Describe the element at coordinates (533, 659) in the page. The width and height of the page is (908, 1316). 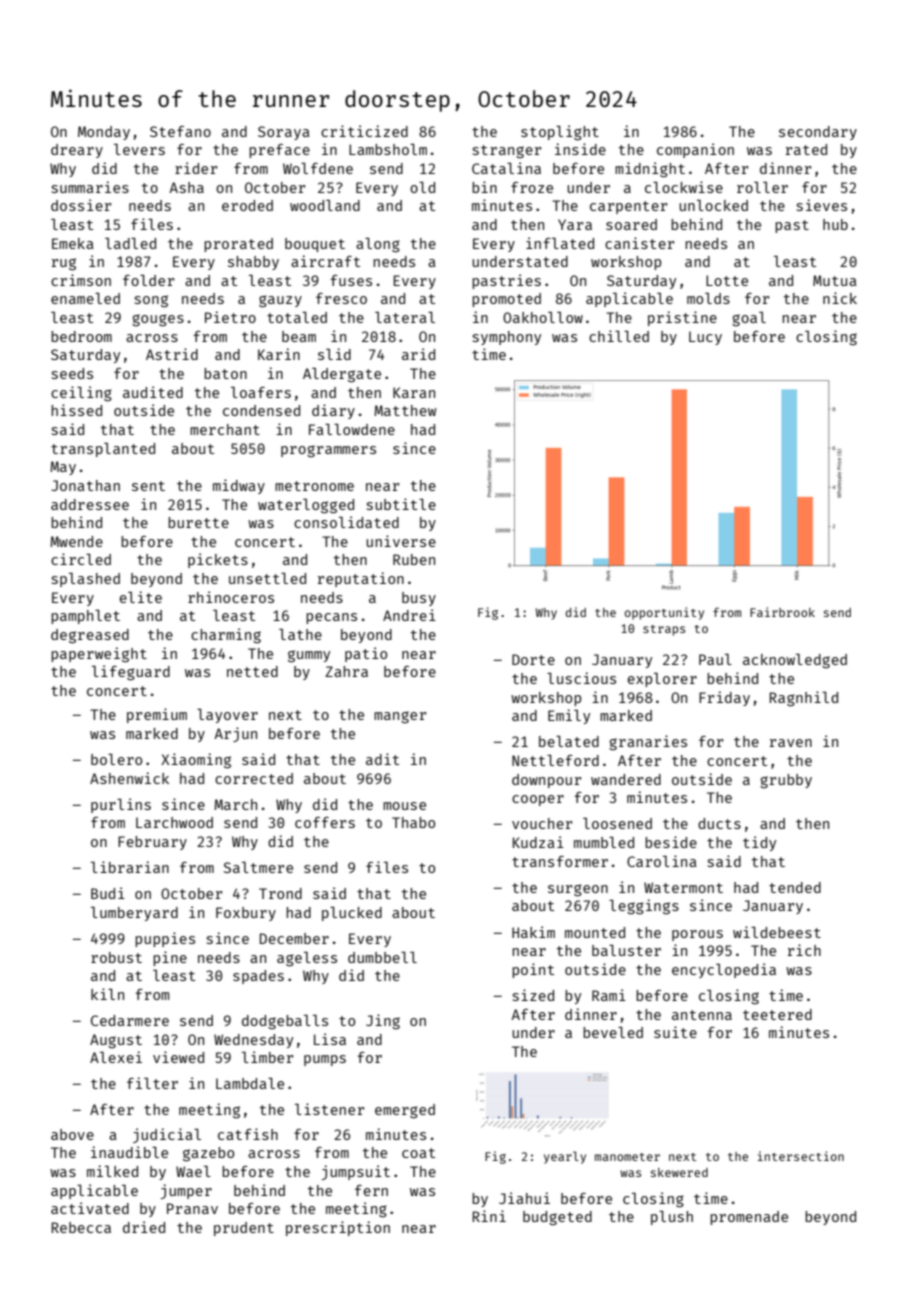
I see `Dorte` at that location.
